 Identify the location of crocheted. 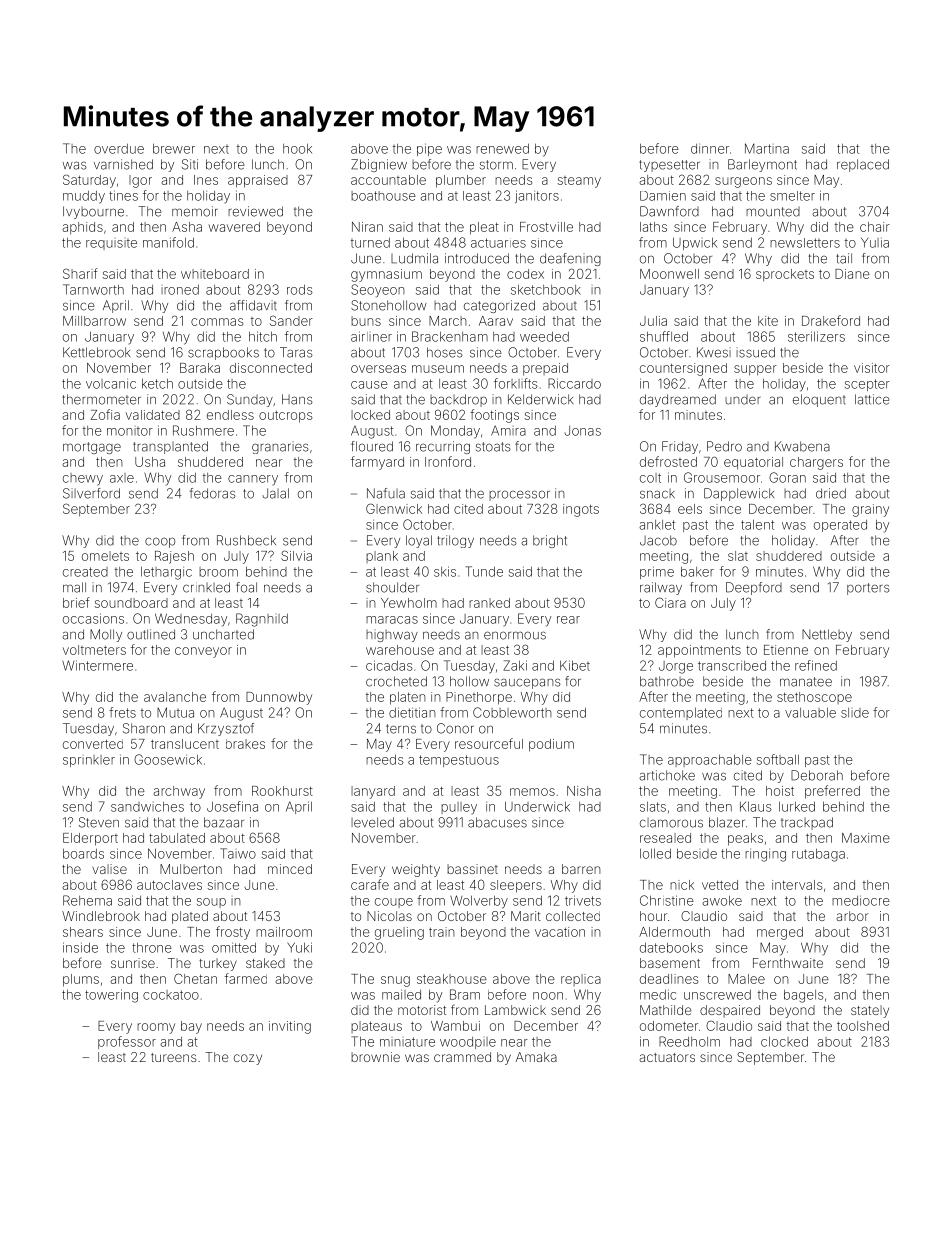
(396, 681).
